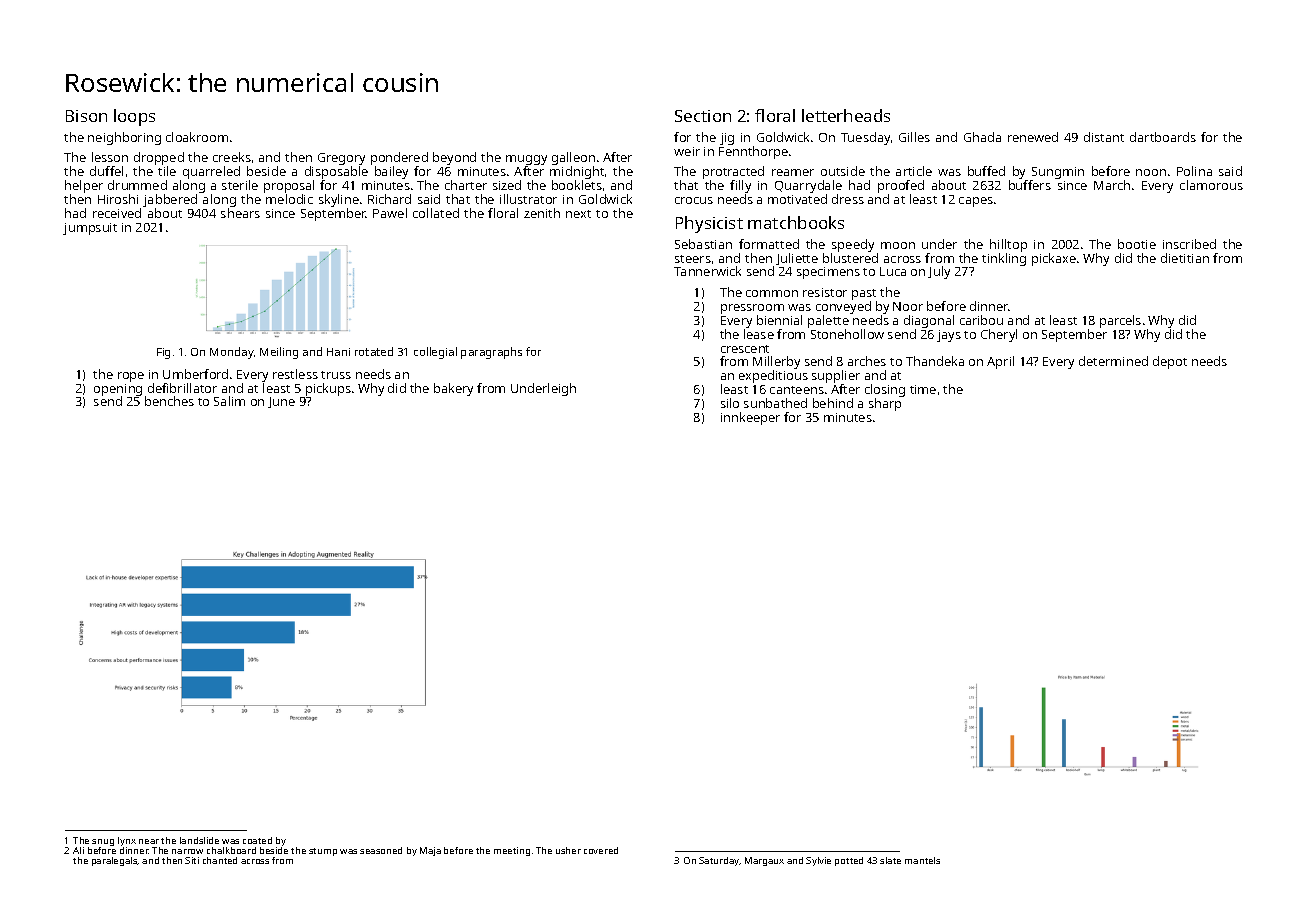 The height and width of the page is (924, 1308). Describe the element at coordinates (127, 841) in the page. I see `lynx` at that location.
